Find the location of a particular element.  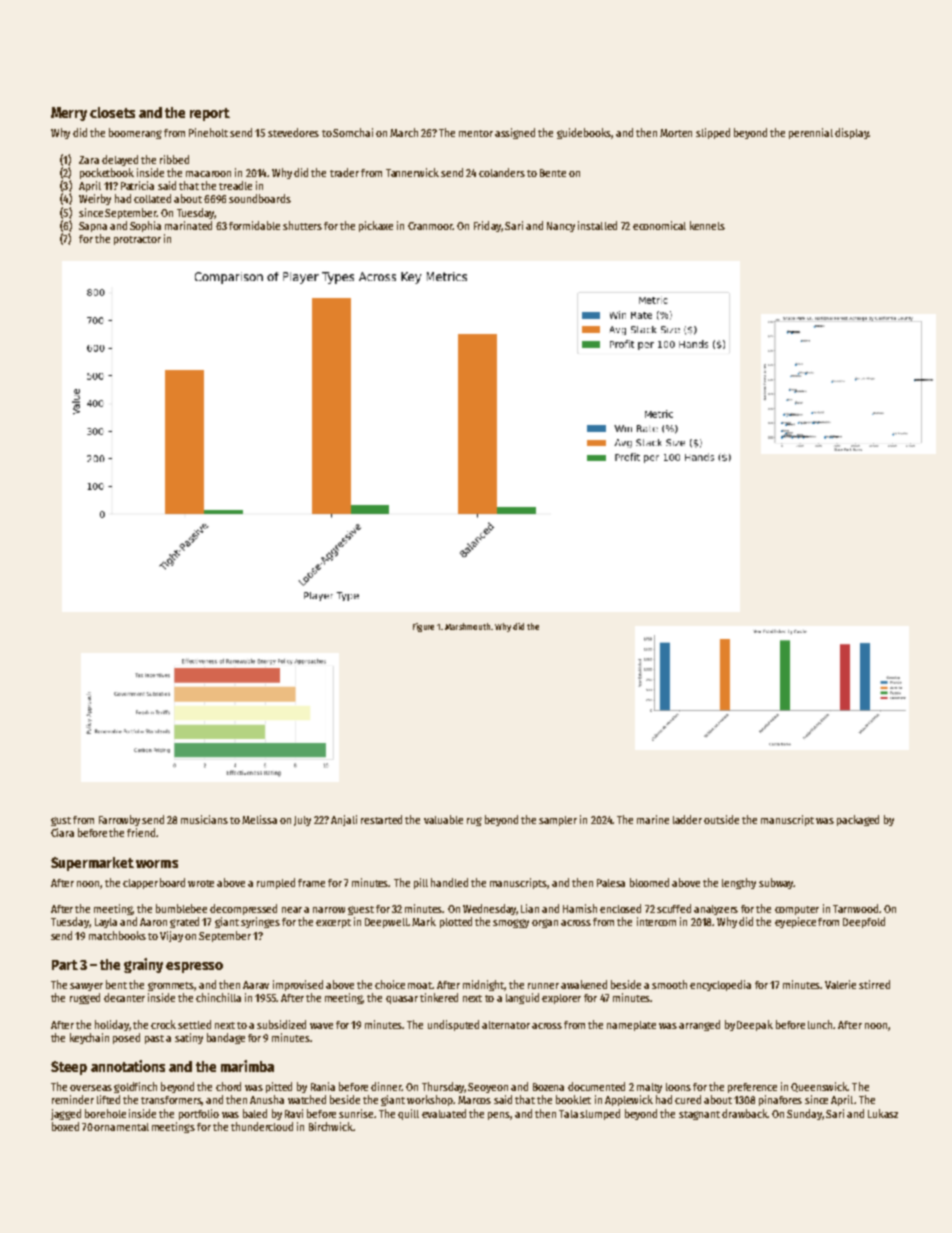

installed is located at coordinates (597, 225).
